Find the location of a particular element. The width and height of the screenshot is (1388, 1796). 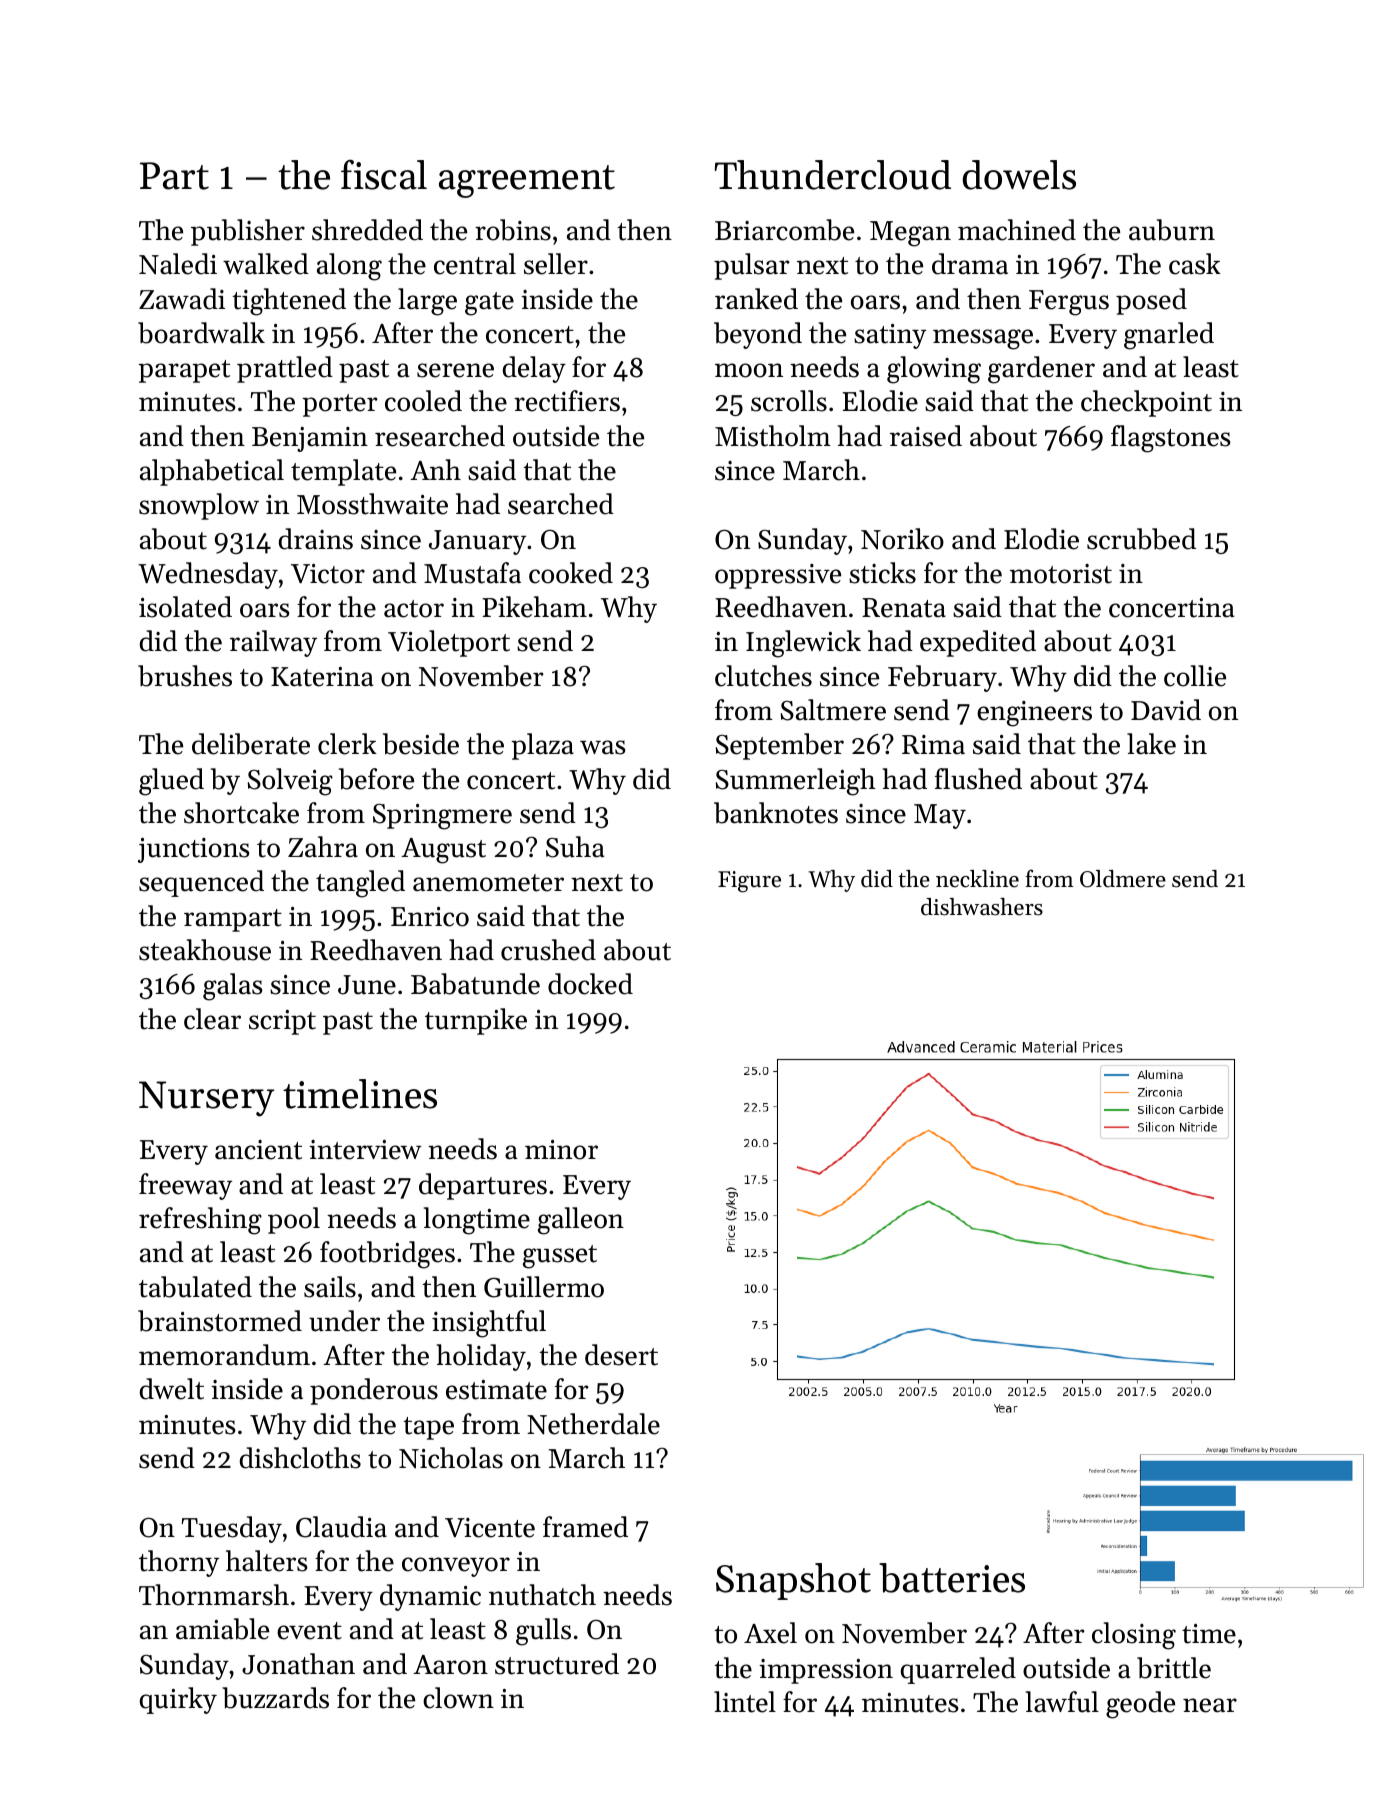

Figure is located at coordinates (749, 882).
